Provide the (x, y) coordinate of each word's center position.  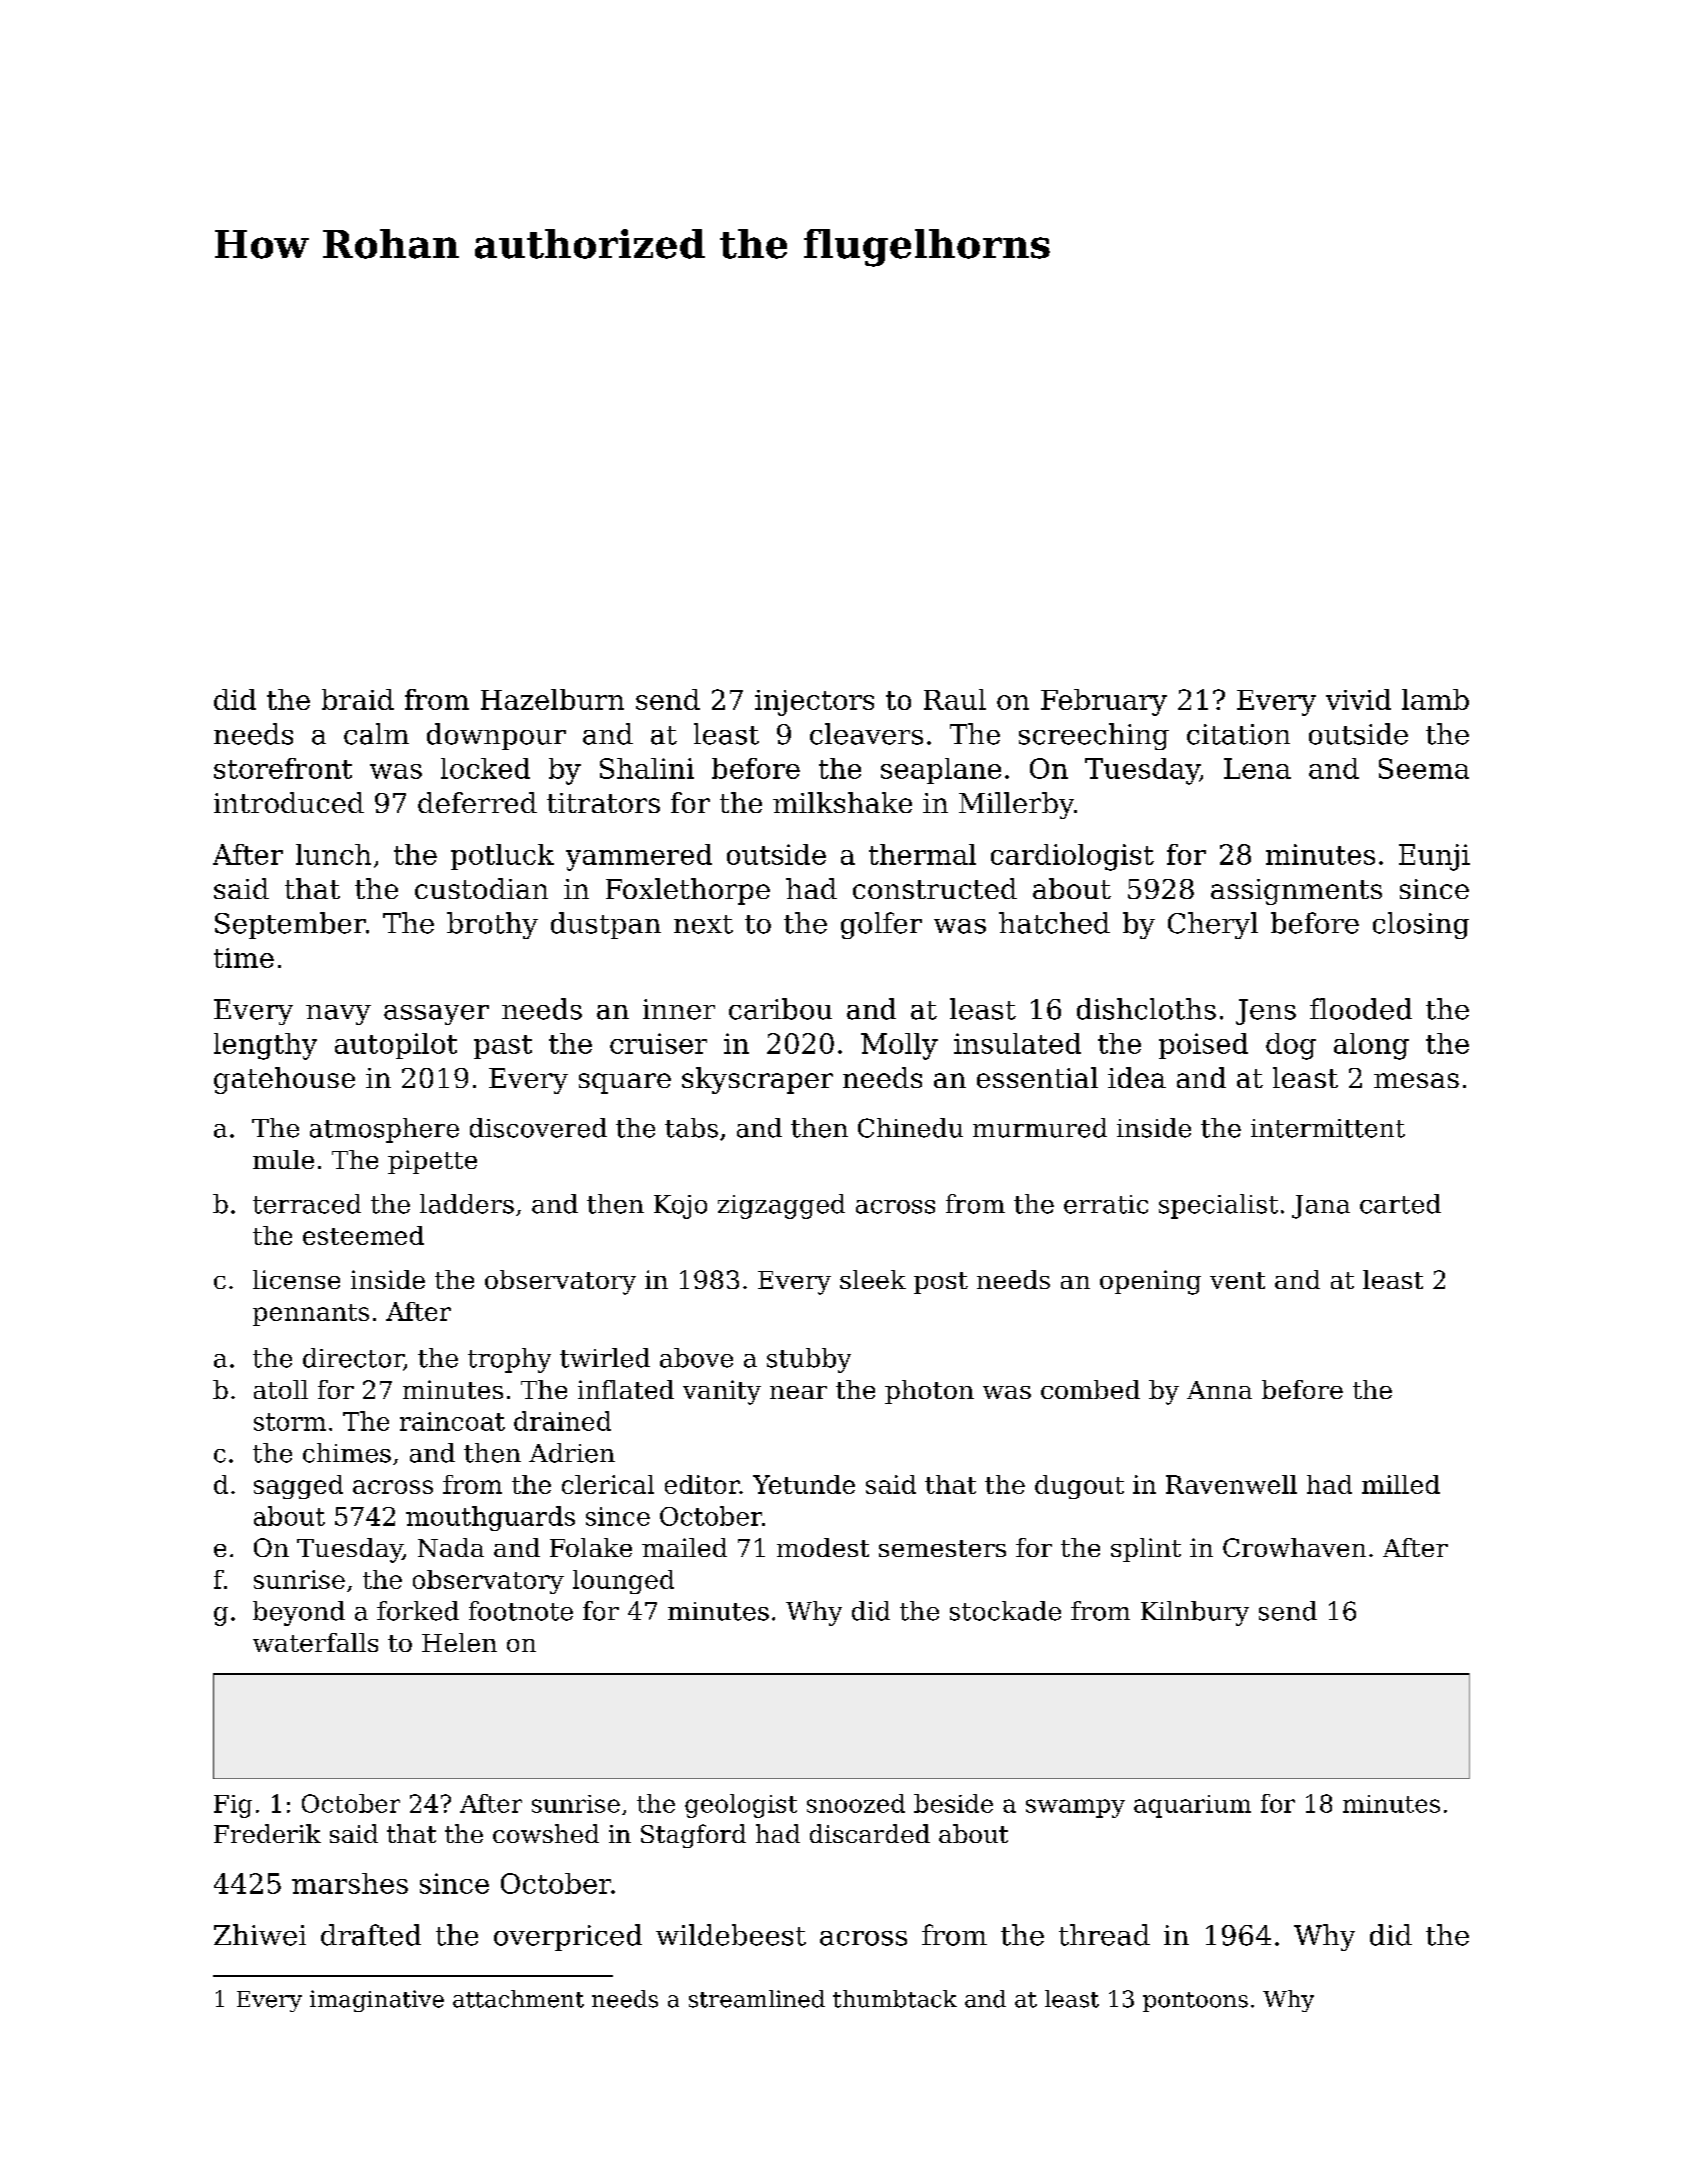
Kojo (680, 1207)
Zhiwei (260, 1935)
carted (1400, 1204)
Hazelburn (552, 699)
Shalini (647, 768)
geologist (741, 1806)
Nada (451, 1547)
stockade (1005, 1611)
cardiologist (1072, 857)
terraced (307, 1204)
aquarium (1192, 1806)
